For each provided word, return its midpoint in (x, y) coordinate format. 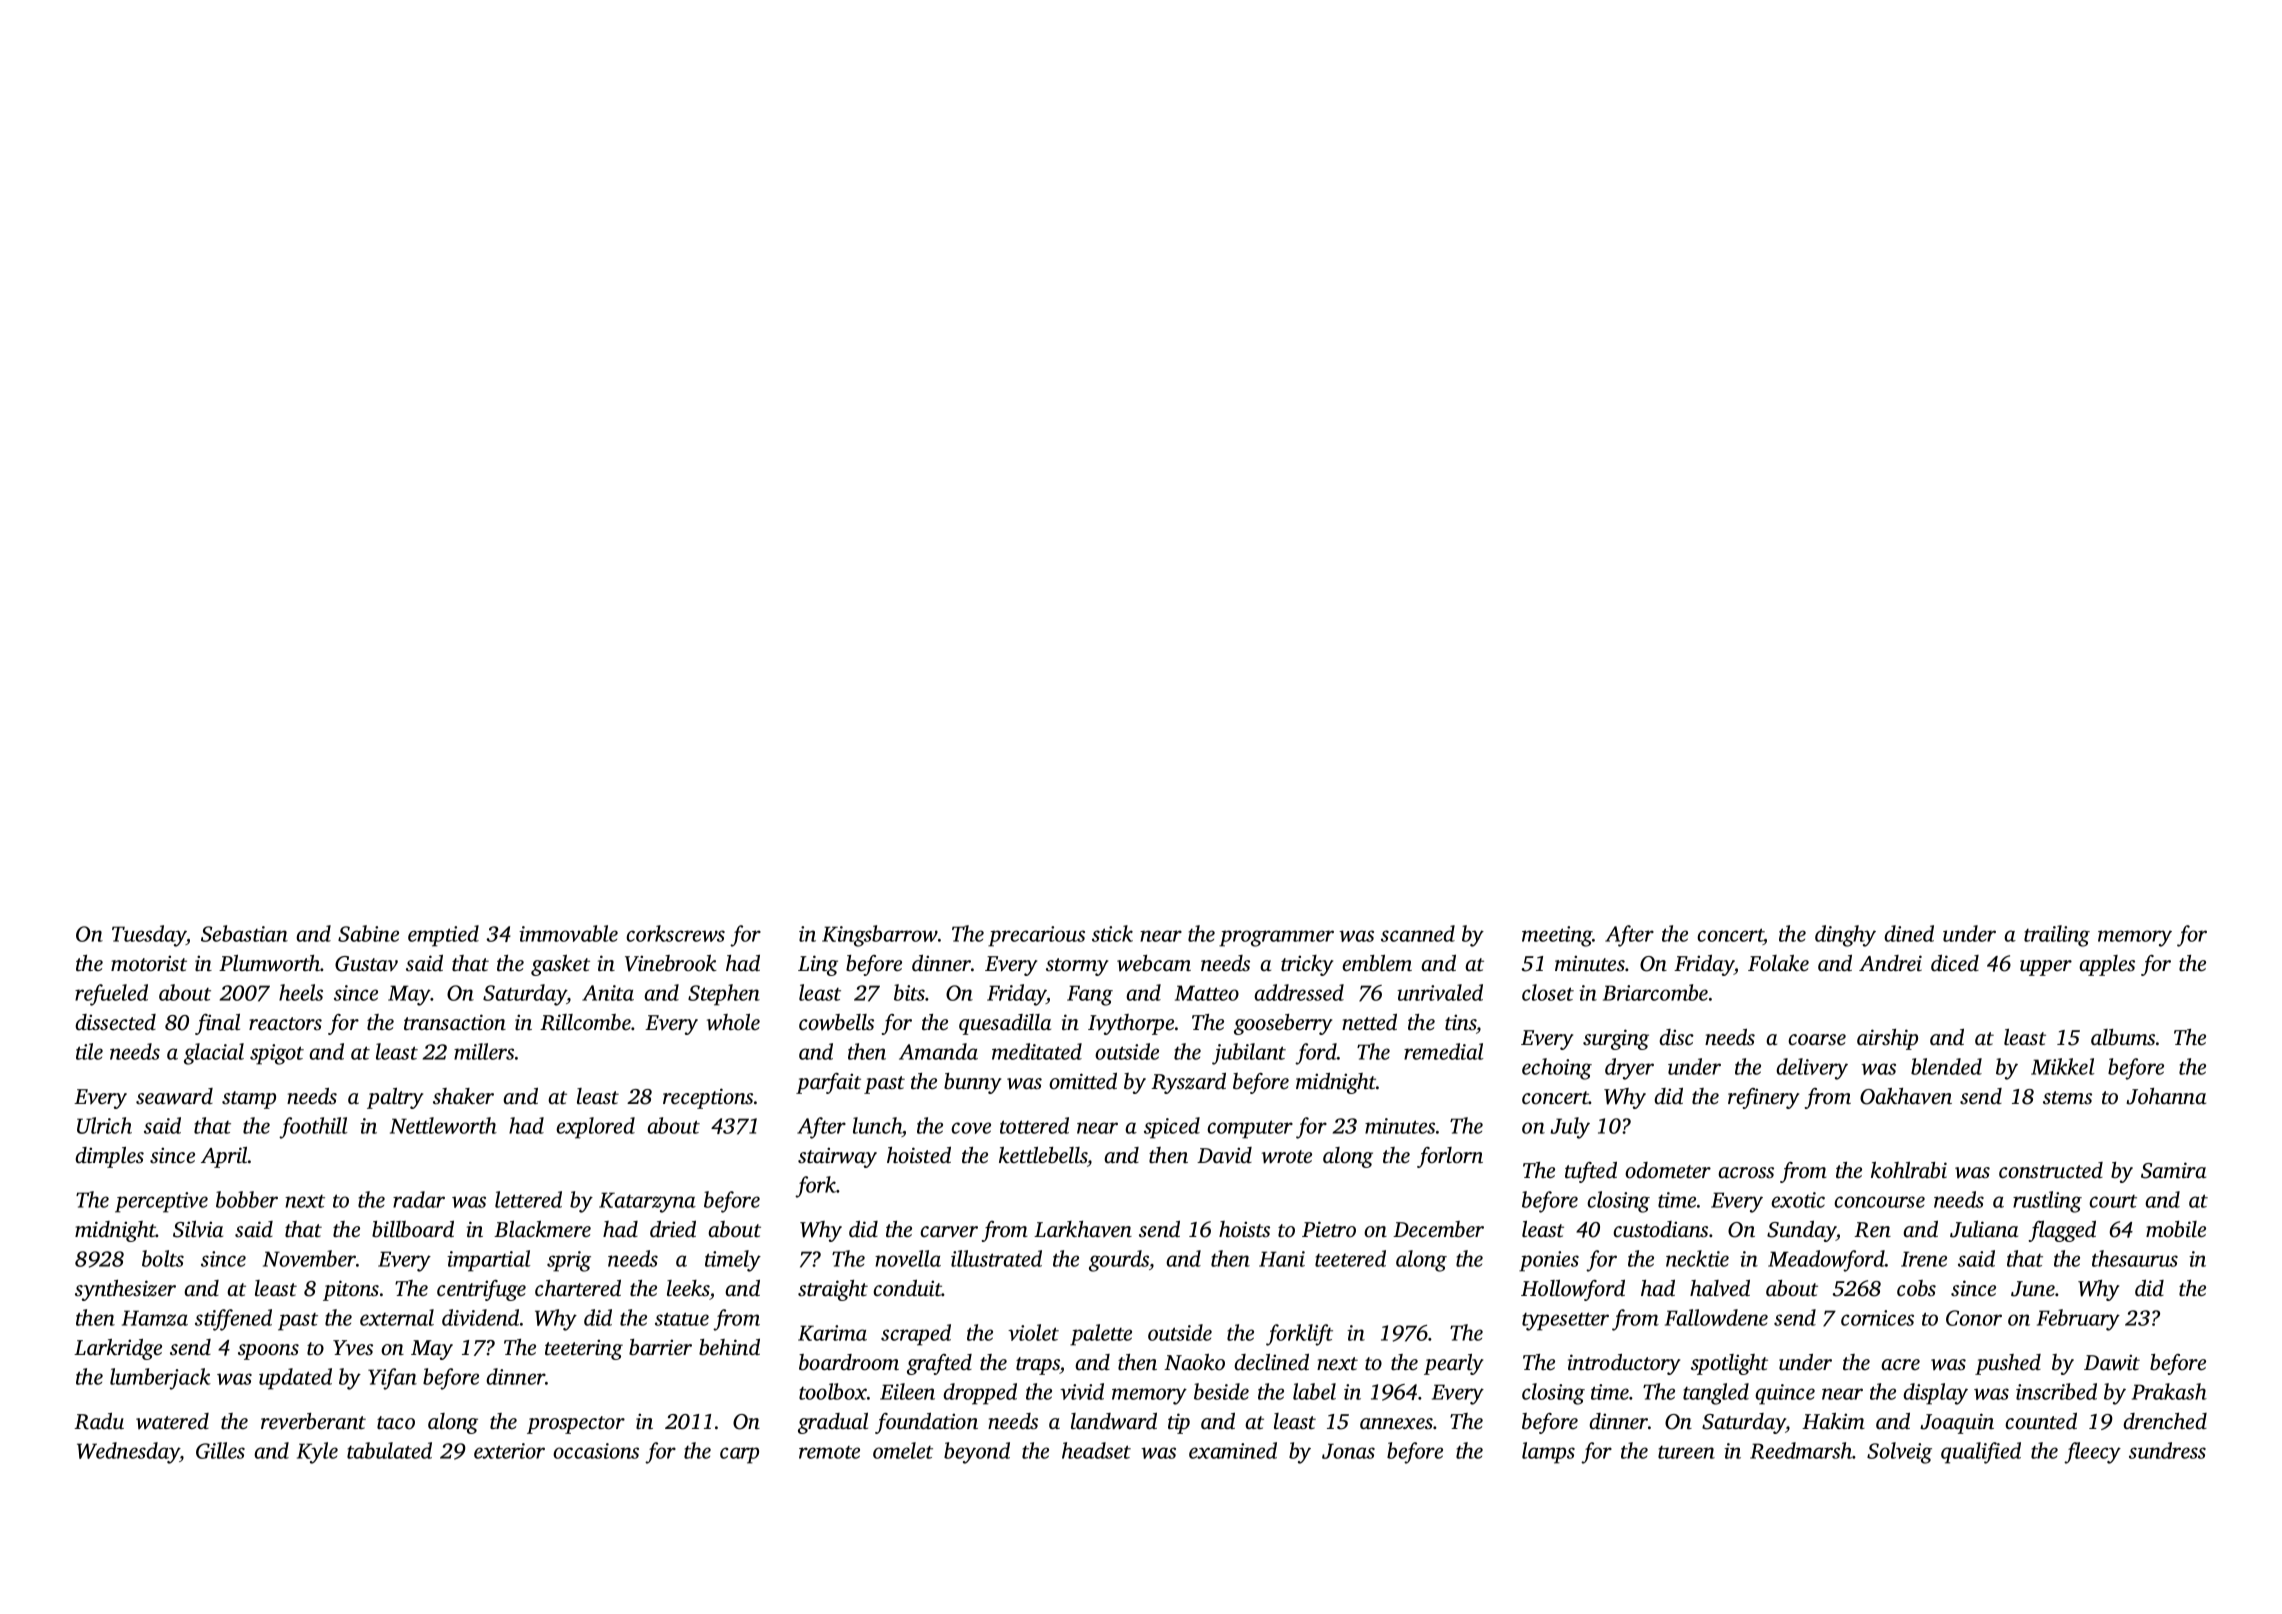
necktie (1697, 1258)
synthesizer (125, 1290)
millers (484, 1051)
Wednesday (128, 1453)
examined (1233, 1450)
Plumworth (270, 963)
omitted (1083, 1081)
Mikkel (2062, 1066)
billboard (413, 1229)
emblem (1377, 963)
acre (1900, 1364)
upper (2046, 968)
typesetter (1565, 1321)
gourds (1119, 1261)
